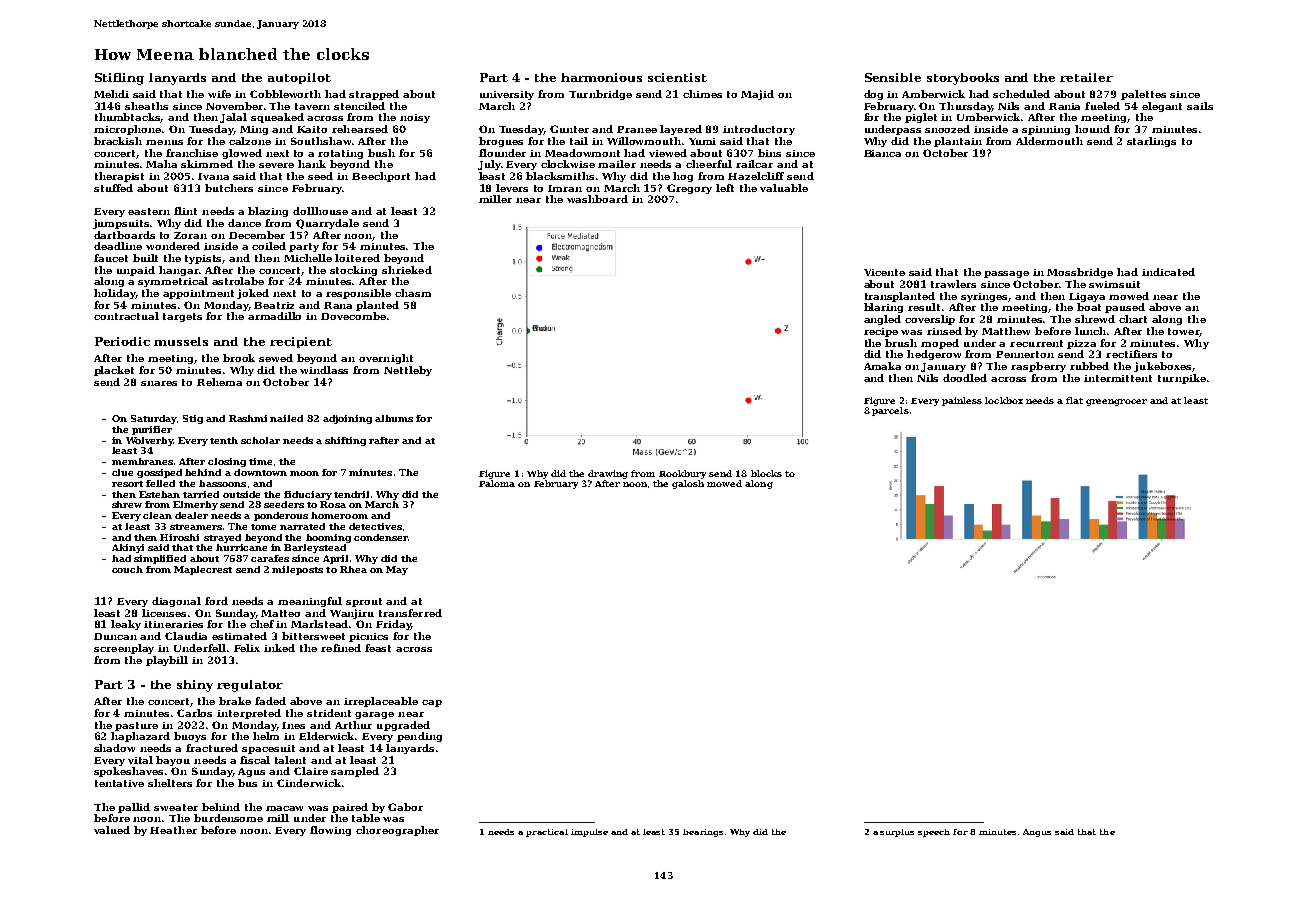 The image size is (1308, 924). Describe the element at coordinates (682, 474) in the image. I see `Rookbury` at that location.
